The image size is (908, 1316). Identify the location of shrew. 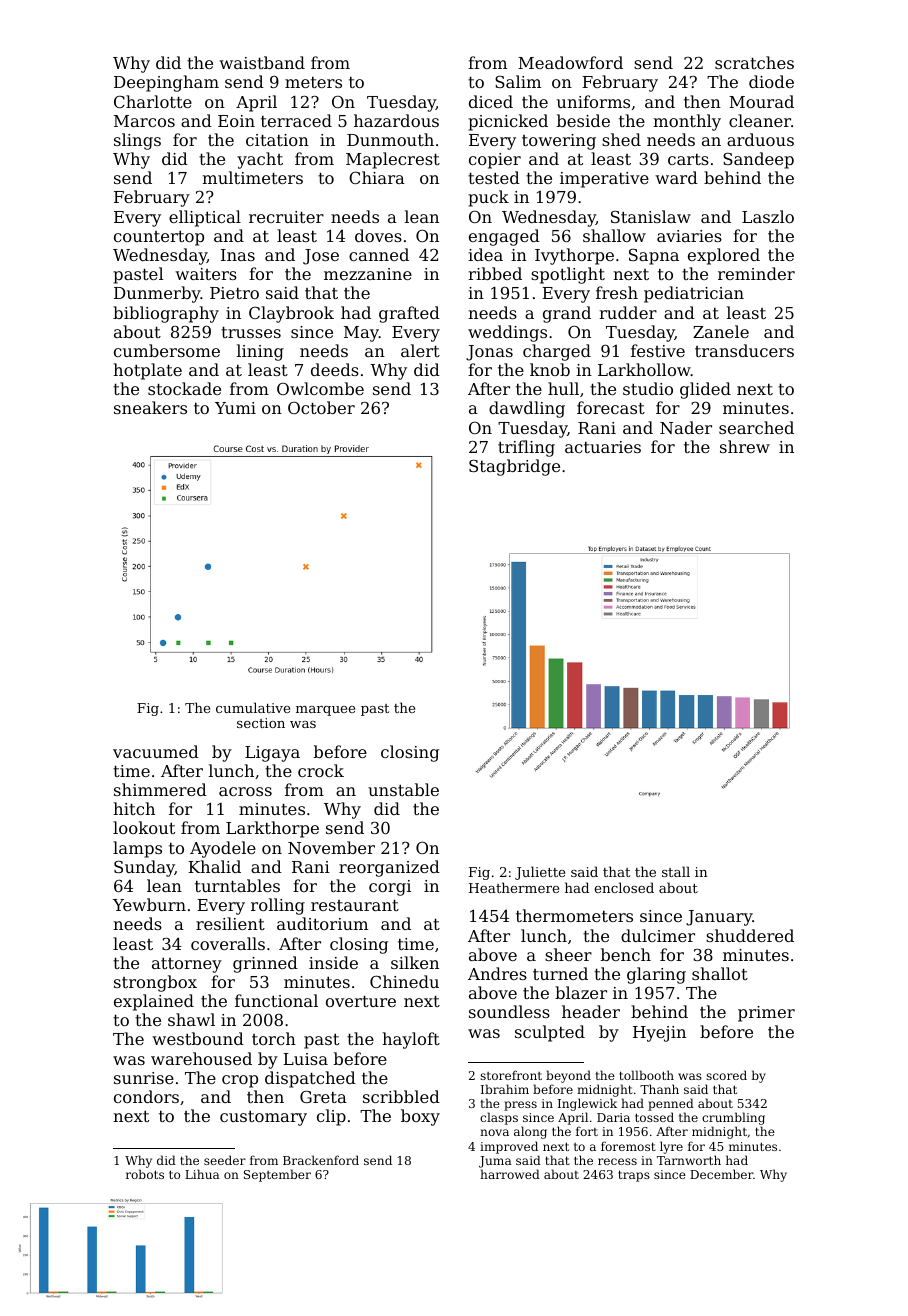
(745, 446).
